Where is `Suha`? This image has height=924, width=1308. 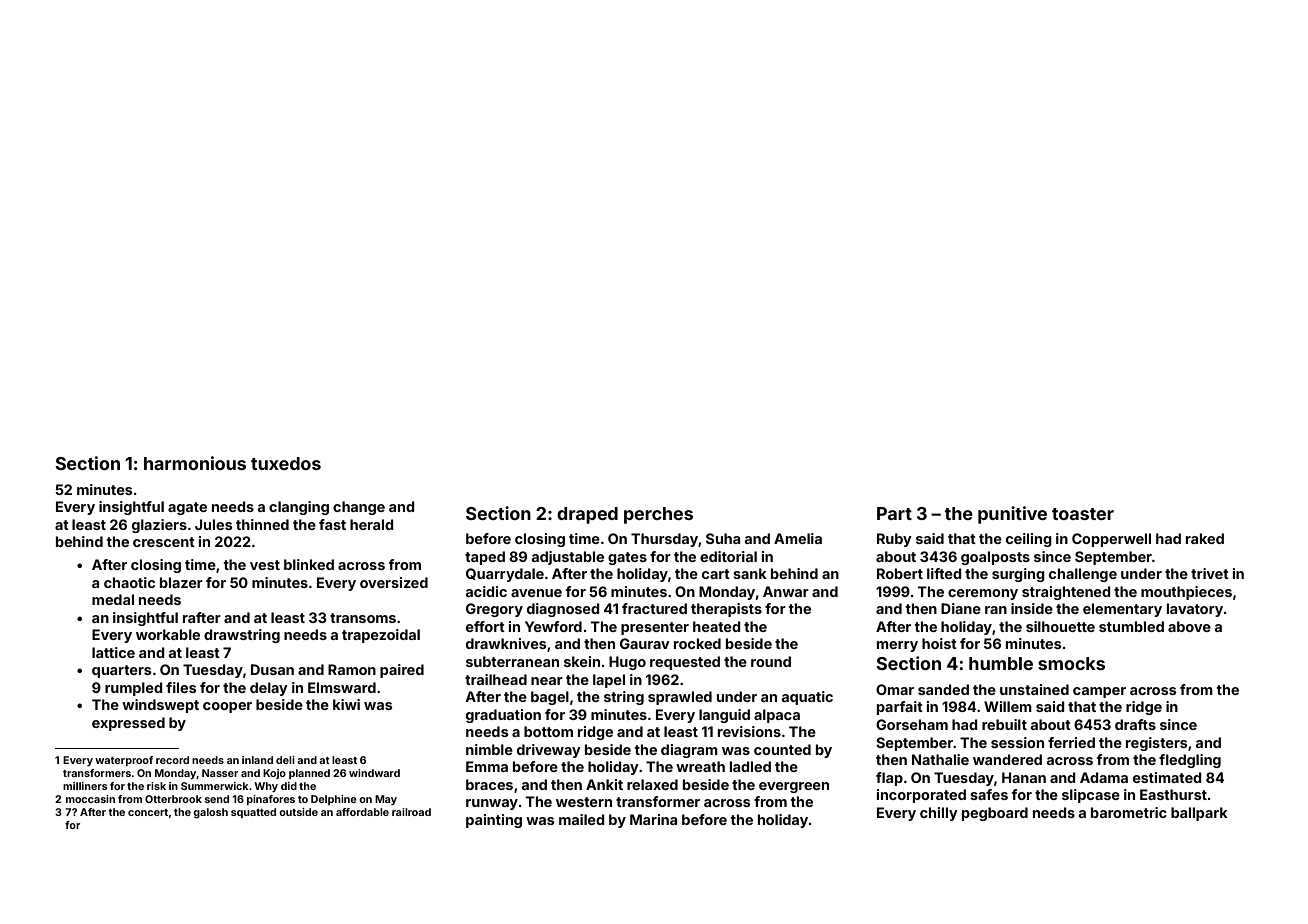 Suha is located at coordinates (723, 538).
